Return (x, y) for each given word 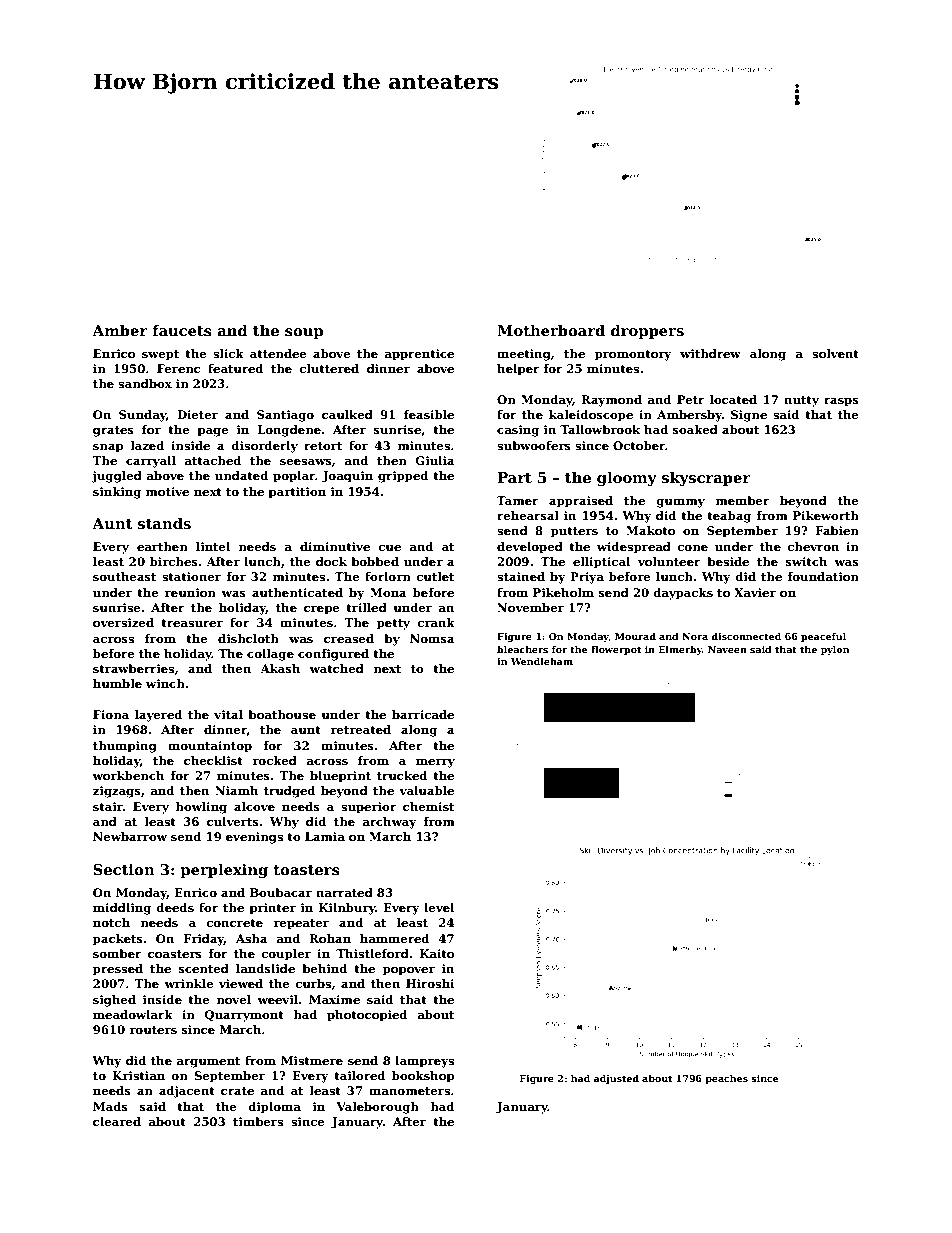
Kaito (437, 953)
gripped (403, 477)
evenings (254, 838)
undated (241, 475)
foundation (823, 576)
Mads (110, 1106)
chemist (428, 806)
